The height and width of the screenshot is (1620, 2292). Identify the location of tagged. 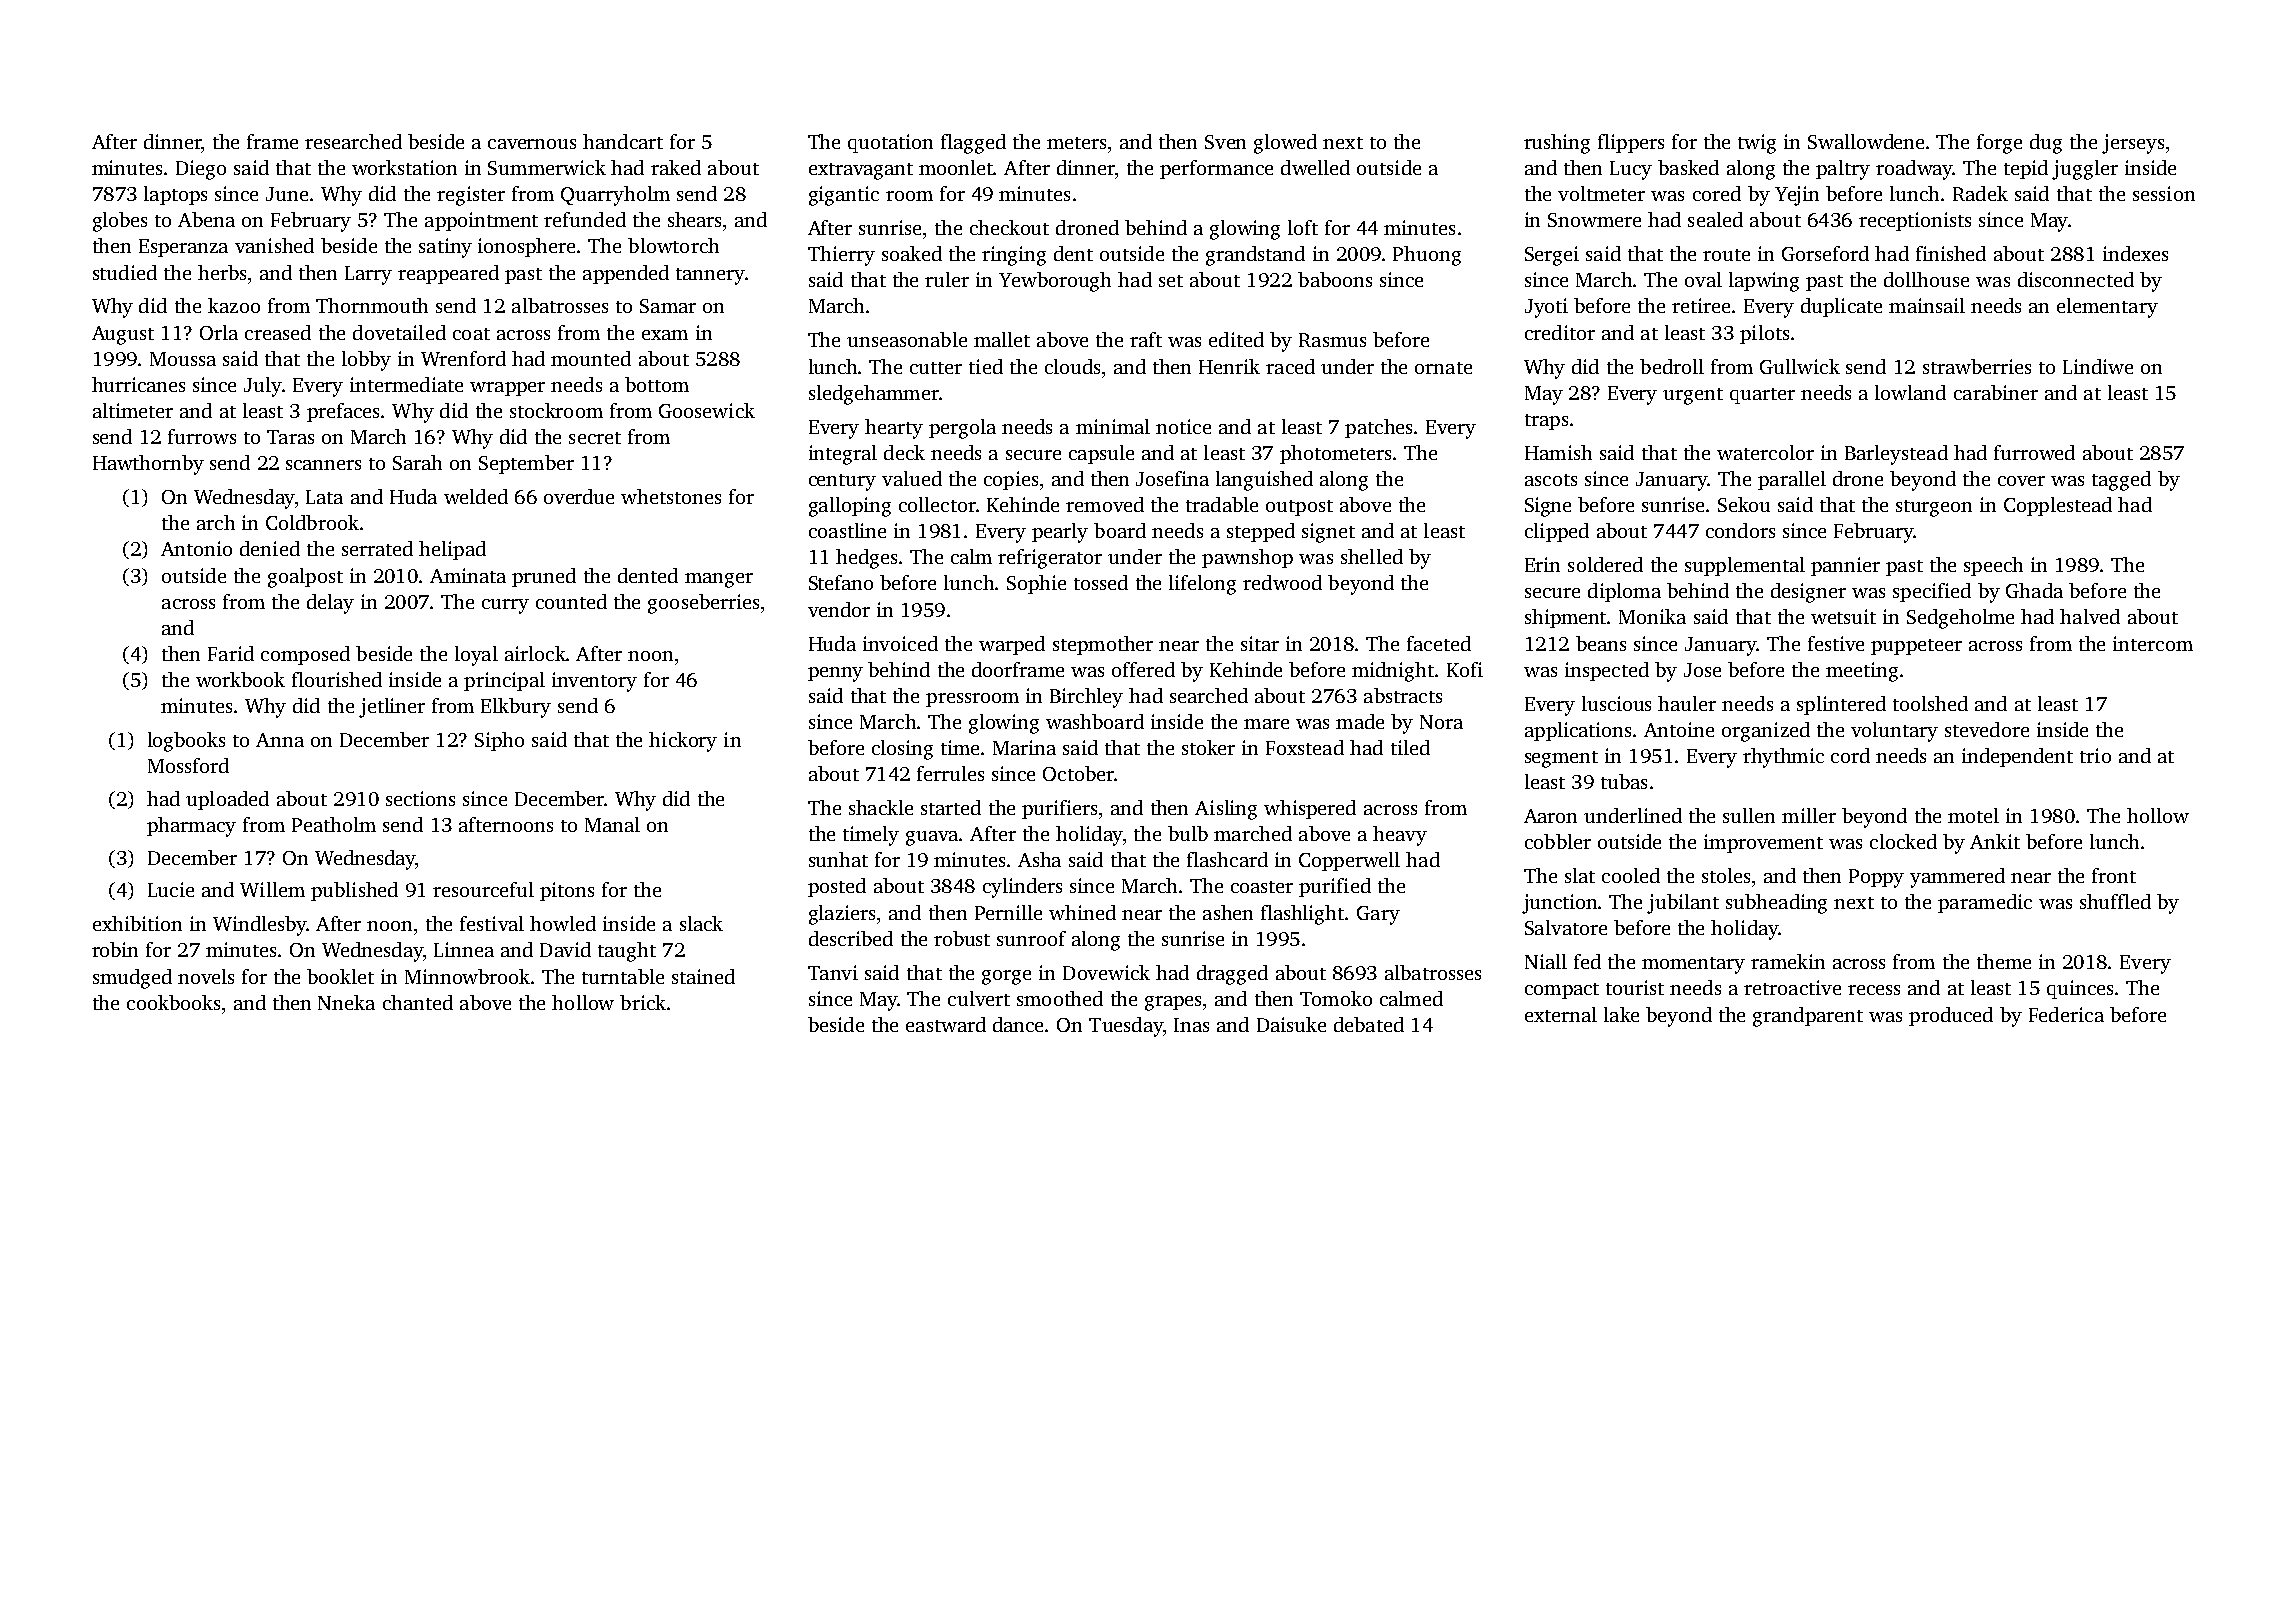
(2121, 481).
